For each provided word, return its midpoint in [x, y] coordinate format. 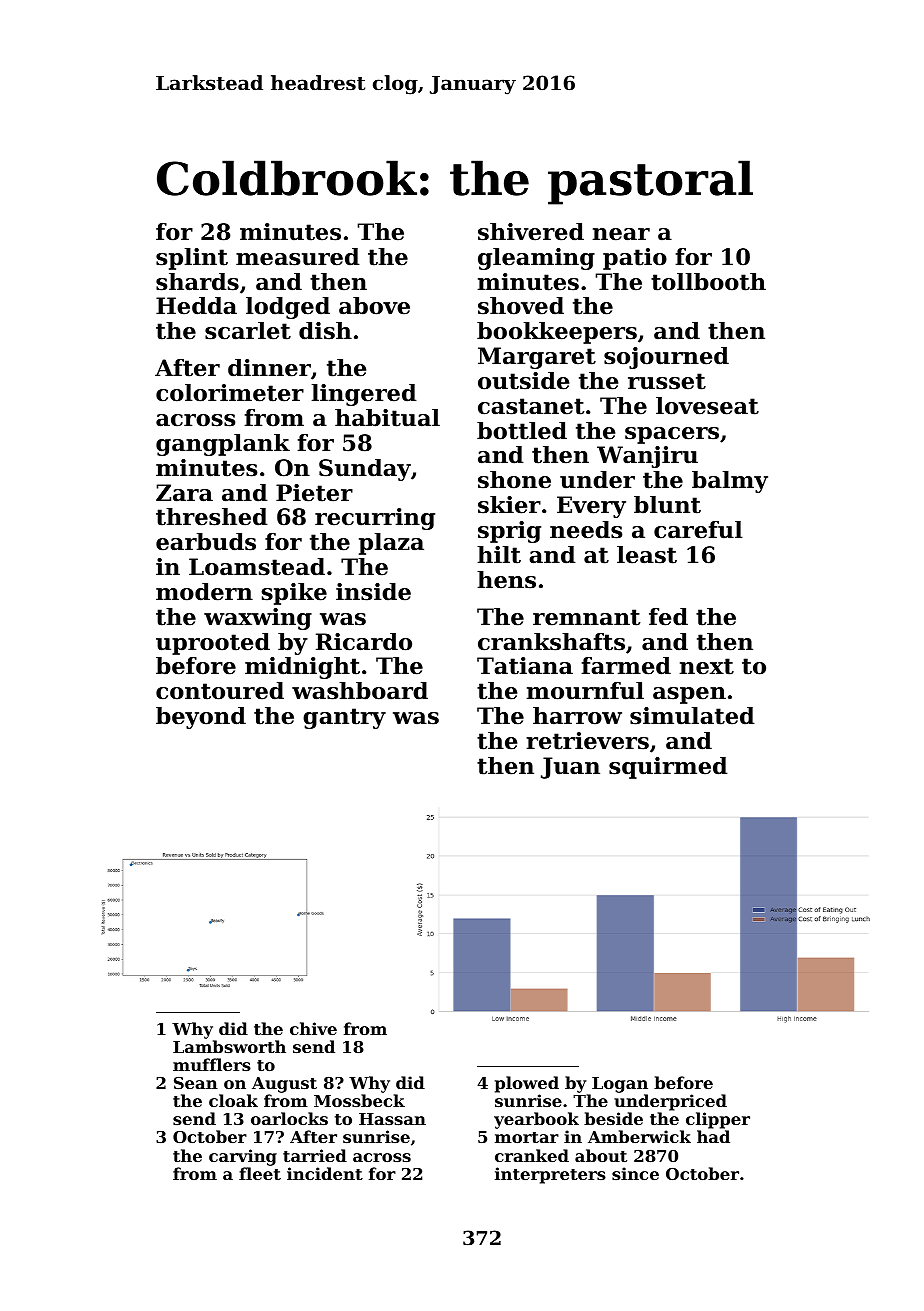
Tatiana [525, 666]
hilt [499, 555]
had [713, 1136]
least [647, 555]
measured [298, 257]
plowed [527, 1084]
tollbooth [708, 282]
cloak [233, 1100]
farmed [626, 666]
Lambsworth [229, 1046]
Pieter [314, 493]
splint [192, 259]
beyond [201, 718]
